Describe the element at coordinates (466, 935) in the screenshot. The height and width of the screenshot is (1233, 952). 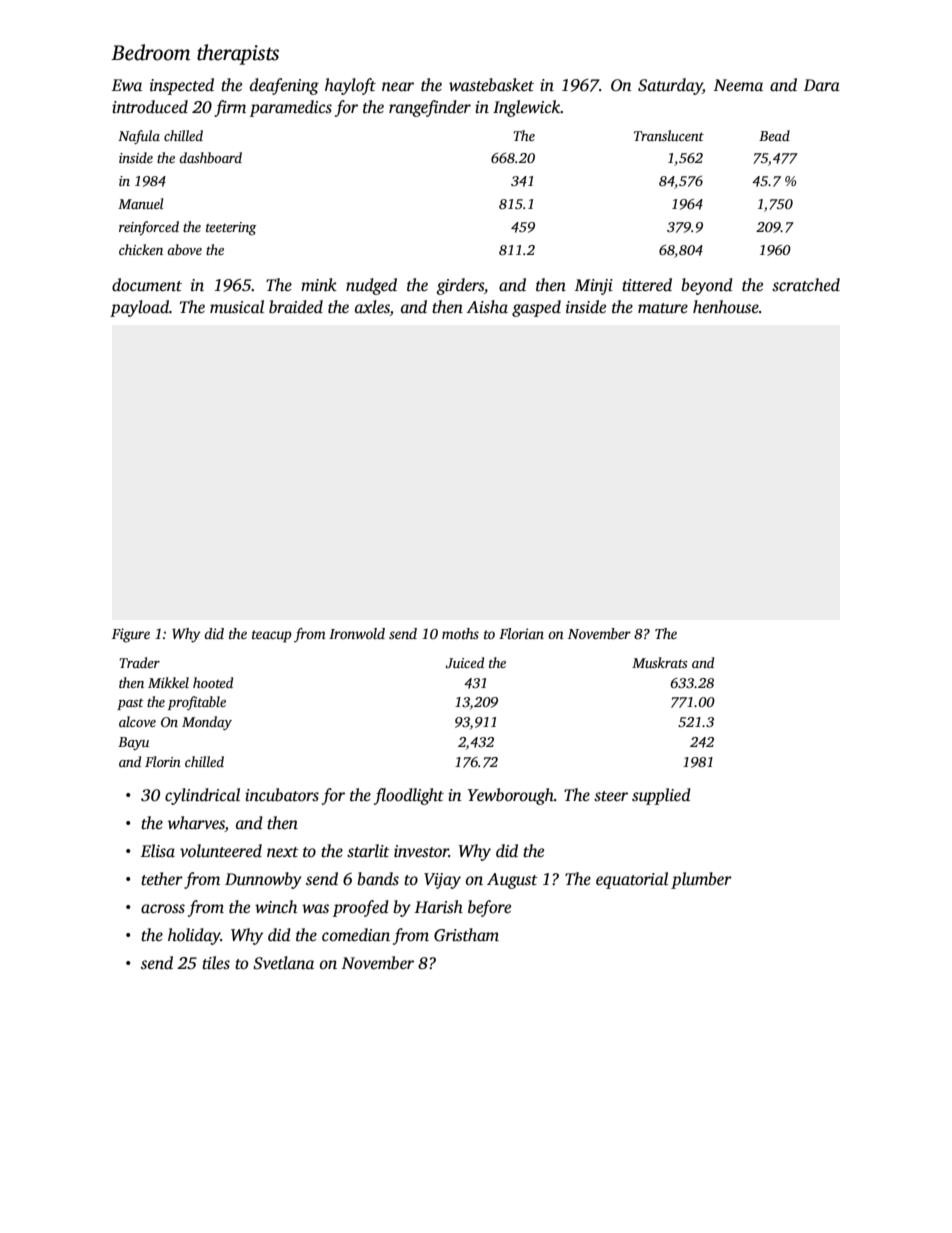
I see `Gristham` at that location.
